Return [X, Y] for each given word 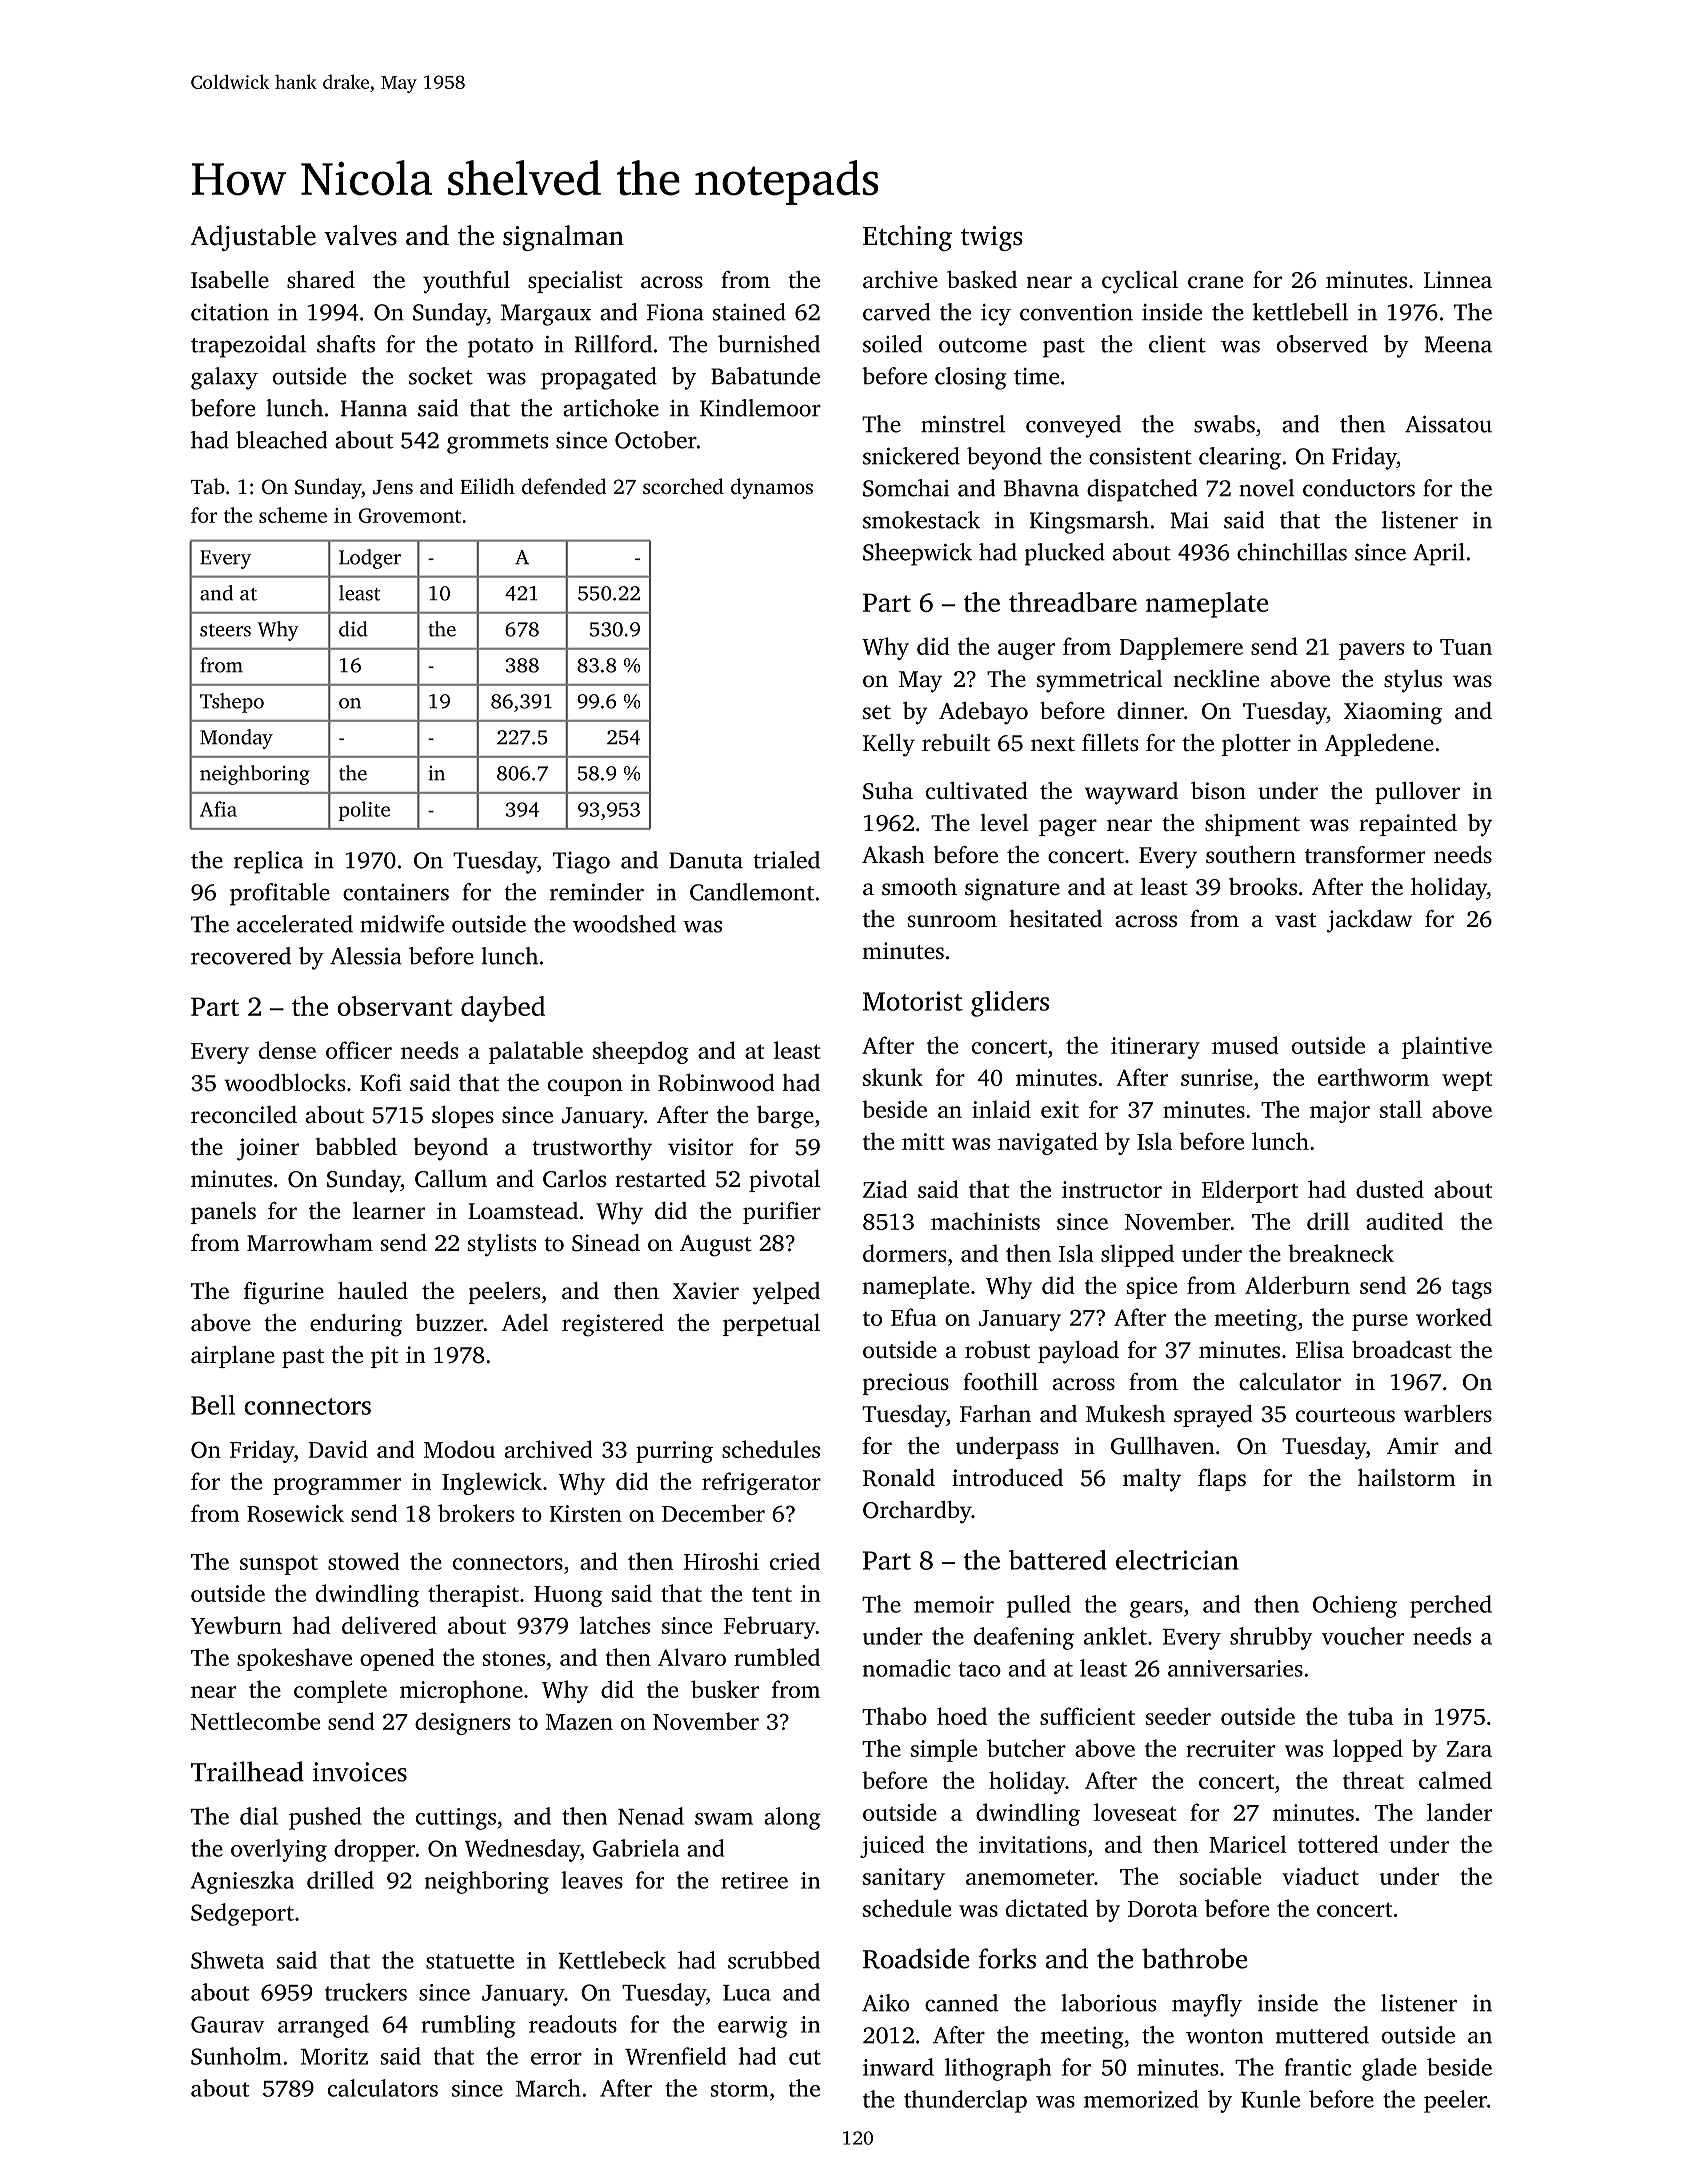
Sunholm [236, 2056]
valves [360, 235]
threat [1373, 1780]
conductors [1359, 488]
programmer [337, 1486]
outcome [983, 345]
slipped [1137, 1255]
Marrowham [310, 1243]
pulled [1039, 1606]
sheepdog [641, 1052]
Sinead [606, 1243]
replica [268, 862]
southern [1251, 855]
